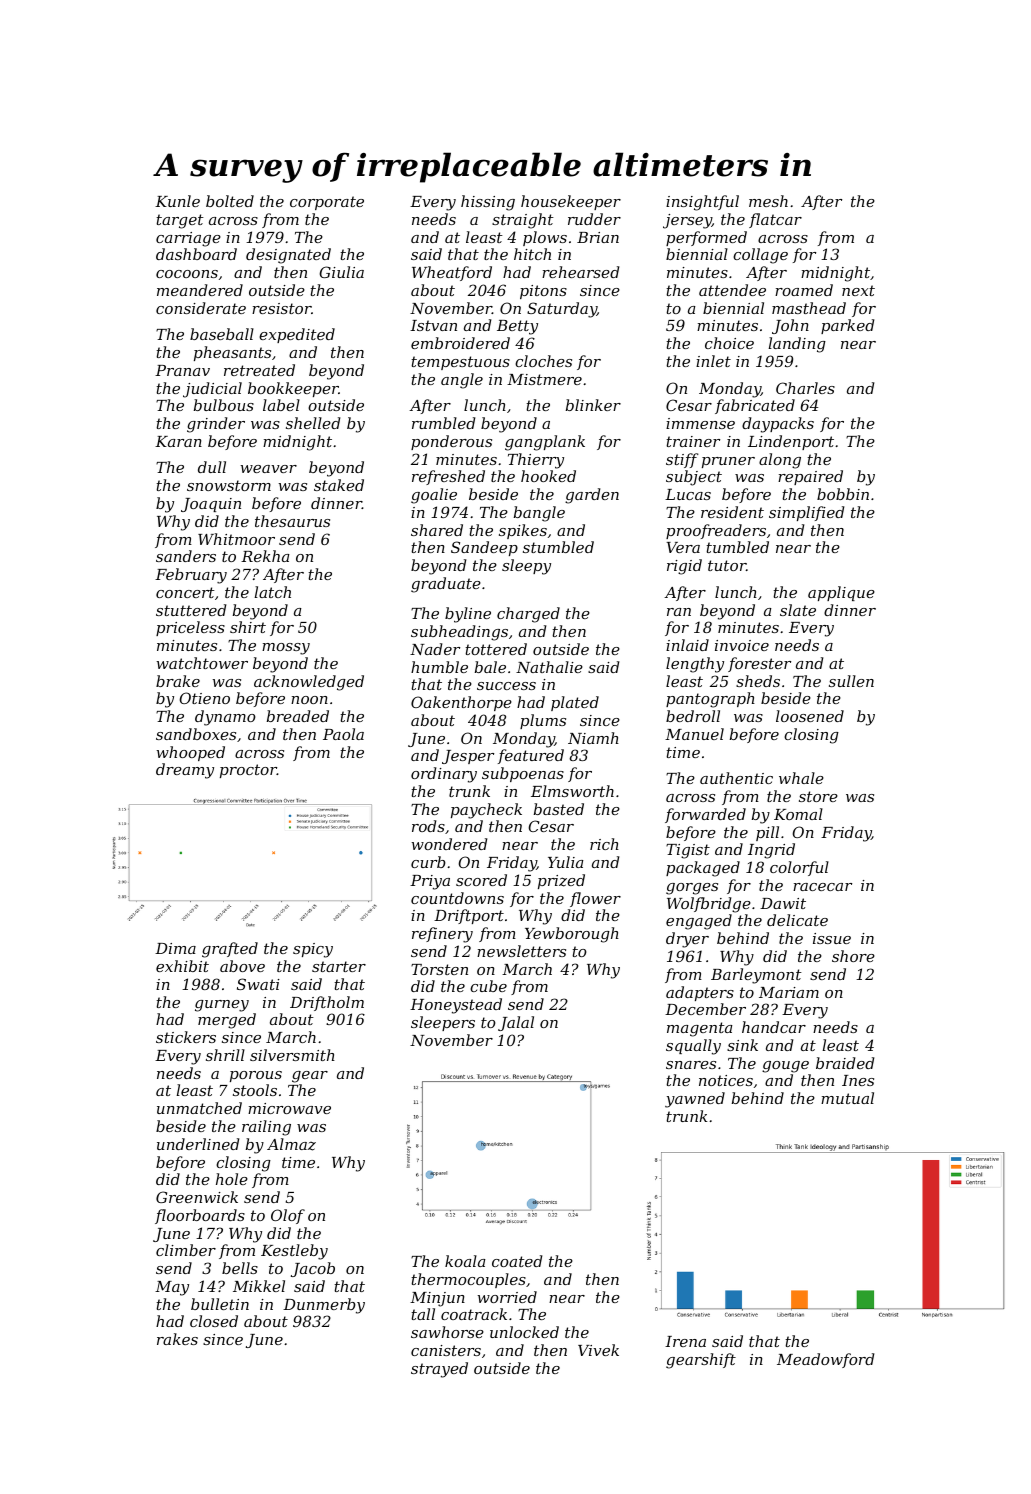  I want to click on coated, so click(517, 1261).
